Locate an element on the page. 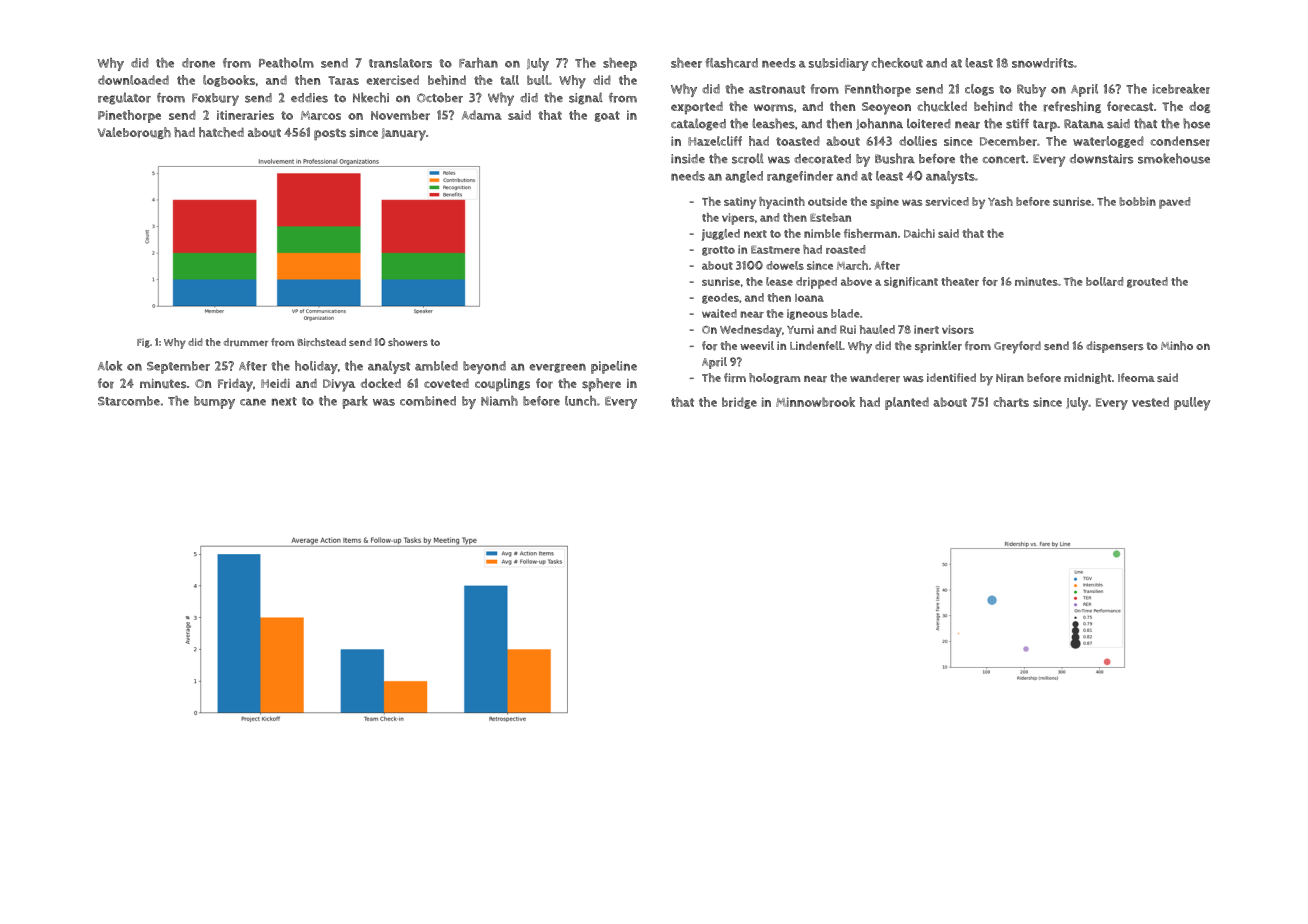  lunch is located at coordinates (580, 401).
